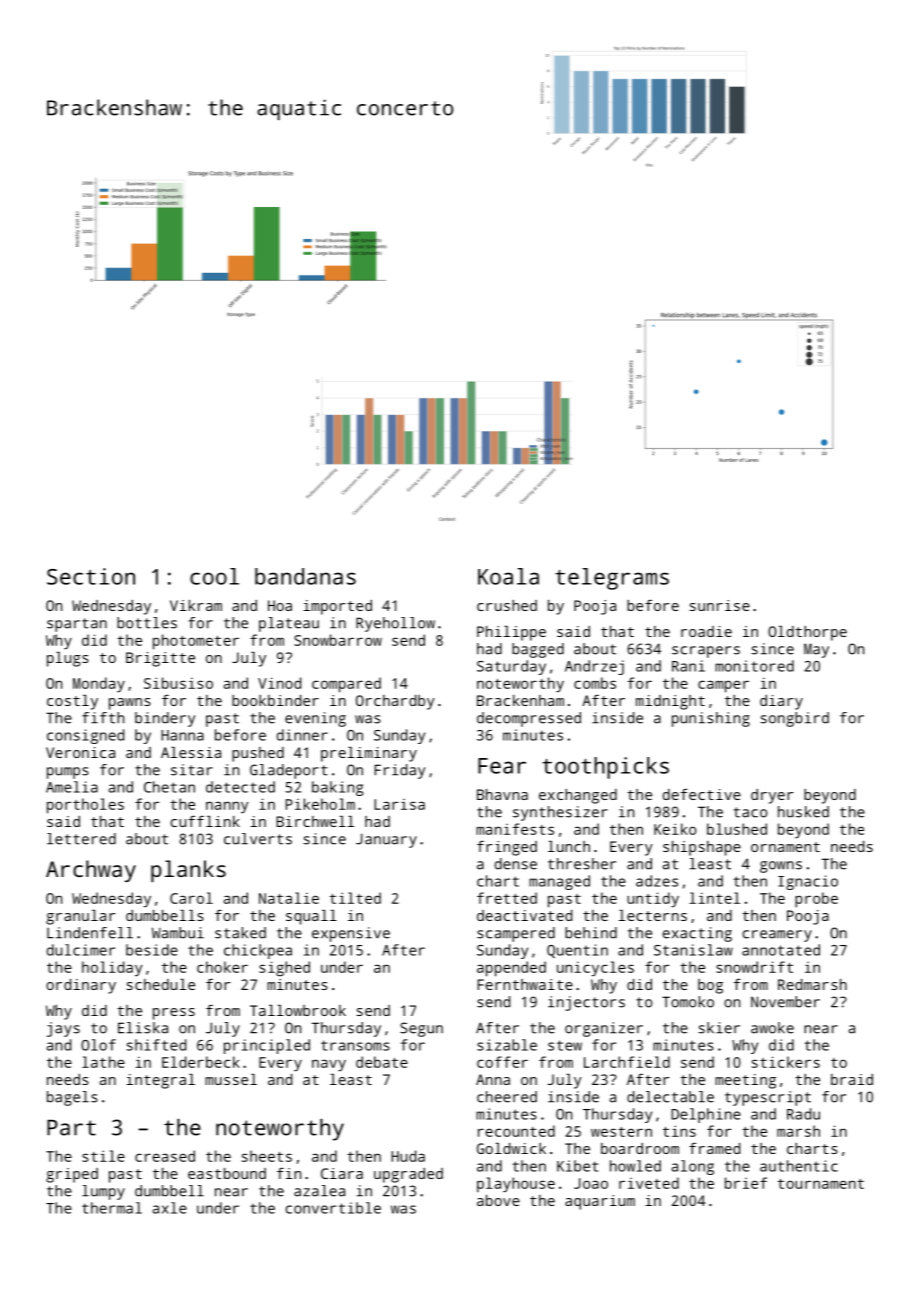 This image has width=924, height=1308. What do you see at coordinates (807, 633) in the image?
I see `Oldthorpe` at bounding box center [807, 633].
